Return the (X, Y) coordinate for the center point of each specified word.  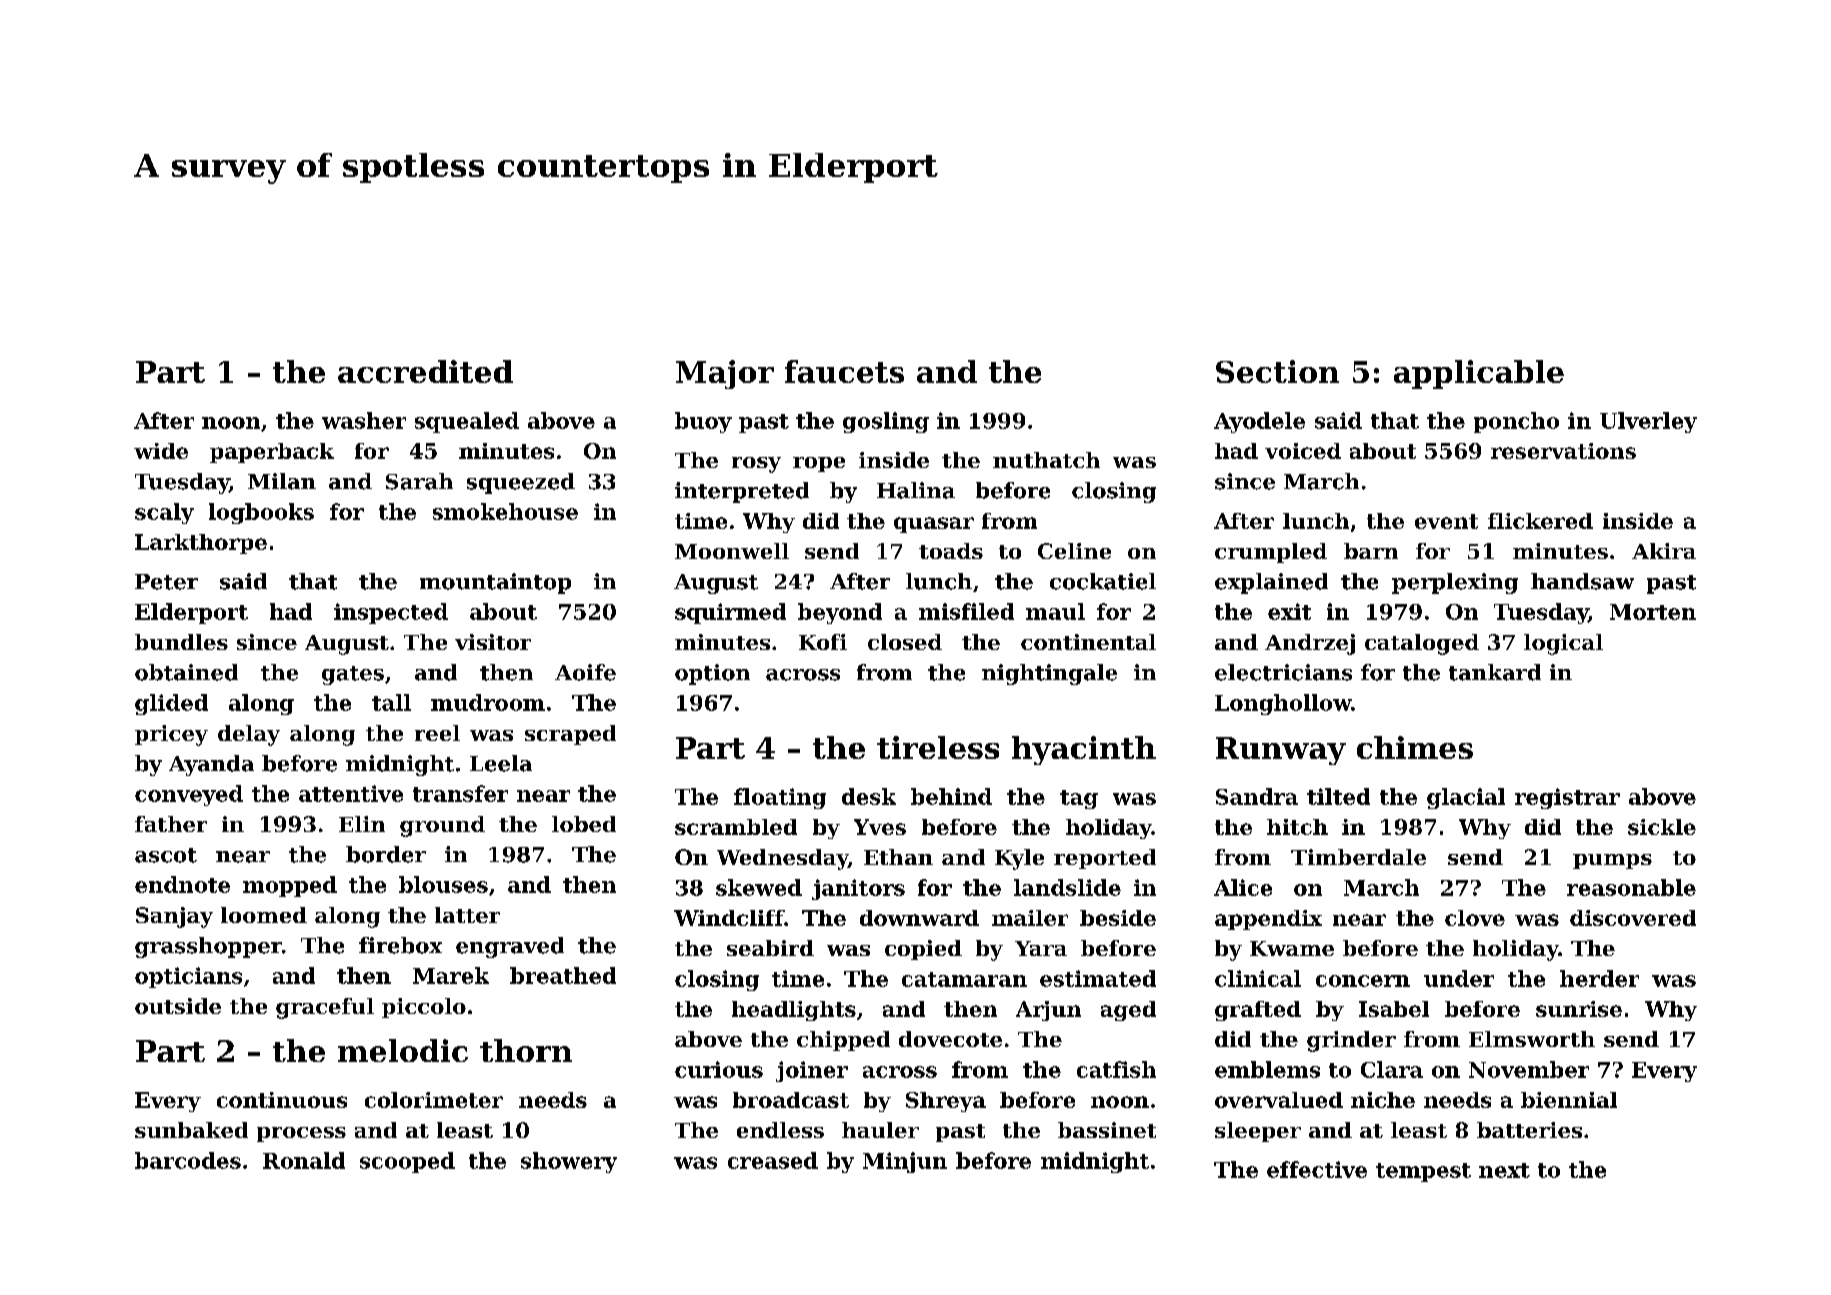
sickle (1662, 827)
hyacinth (1084, 750)
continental (1088, 642)
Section (1277, 371)
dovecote (950, 1039)
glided (171, 704)
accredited (425, 371)
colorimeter (434, 1100)
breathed (563, 975)
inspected (391, 613)
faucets (844, 371)
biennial (1569, 1100)
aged (1128, 1011)
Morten (1653, 612)
